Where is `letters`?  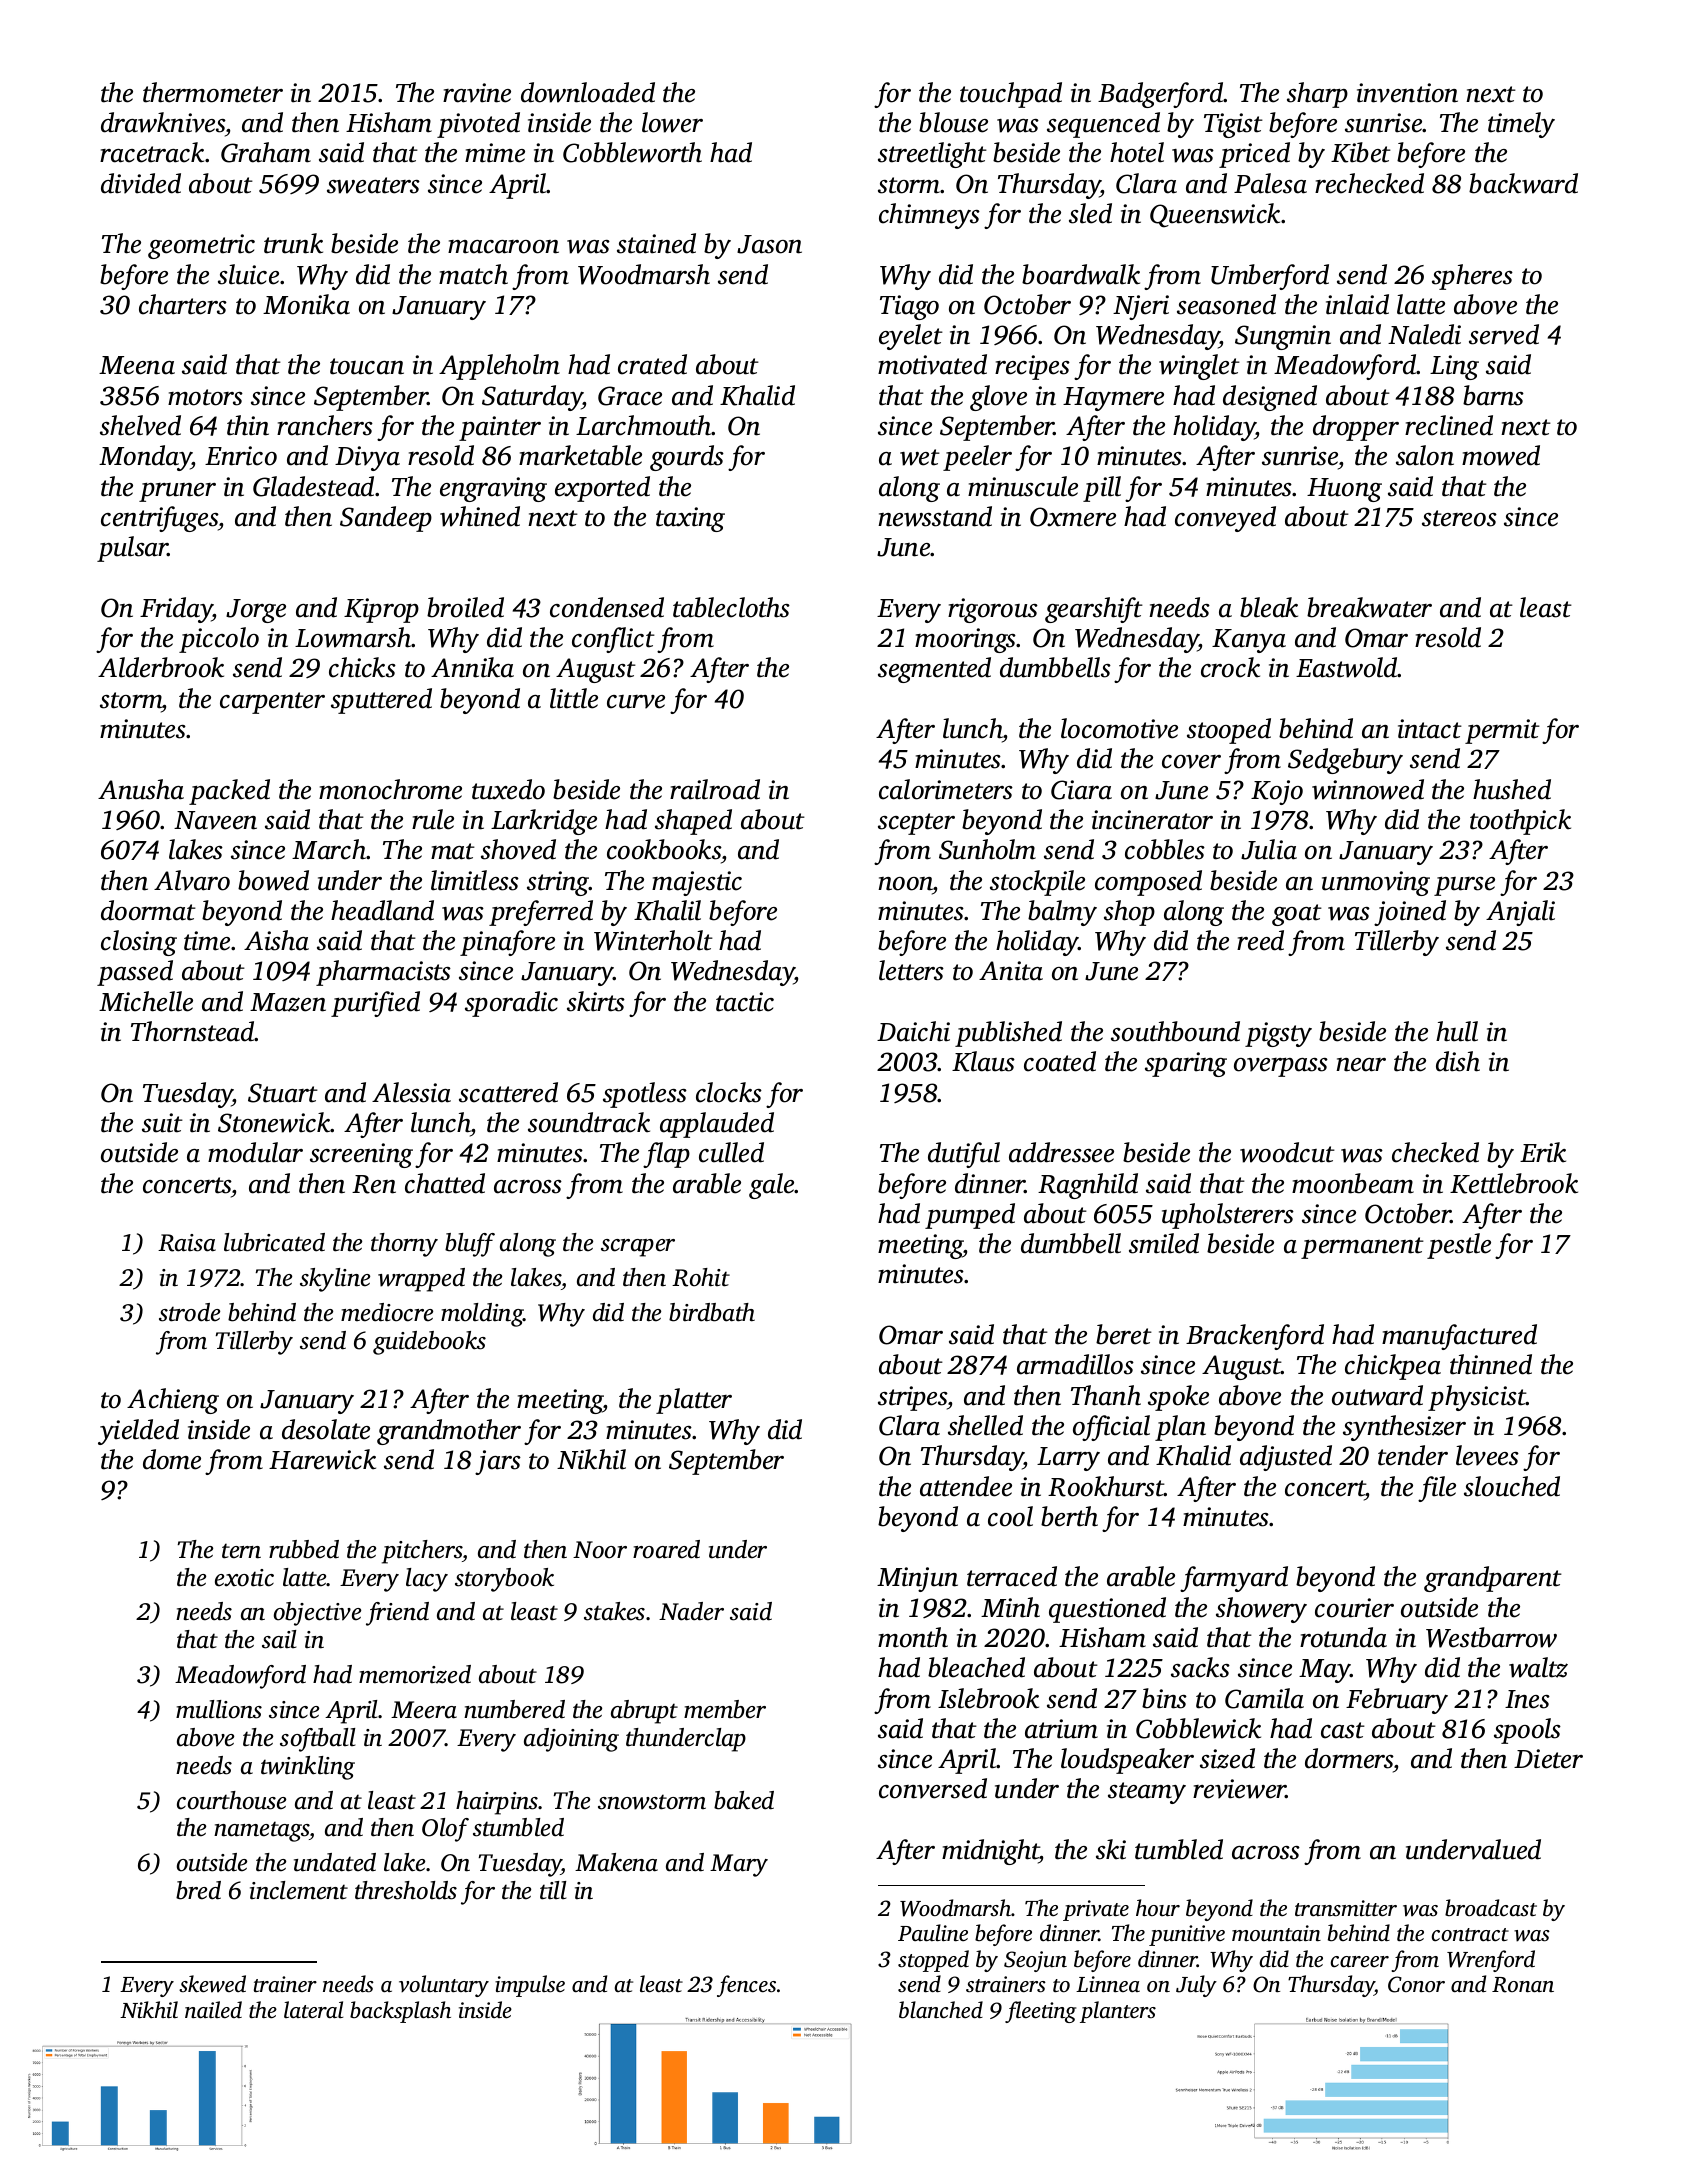
letters is located at coordinates (911, 970).
